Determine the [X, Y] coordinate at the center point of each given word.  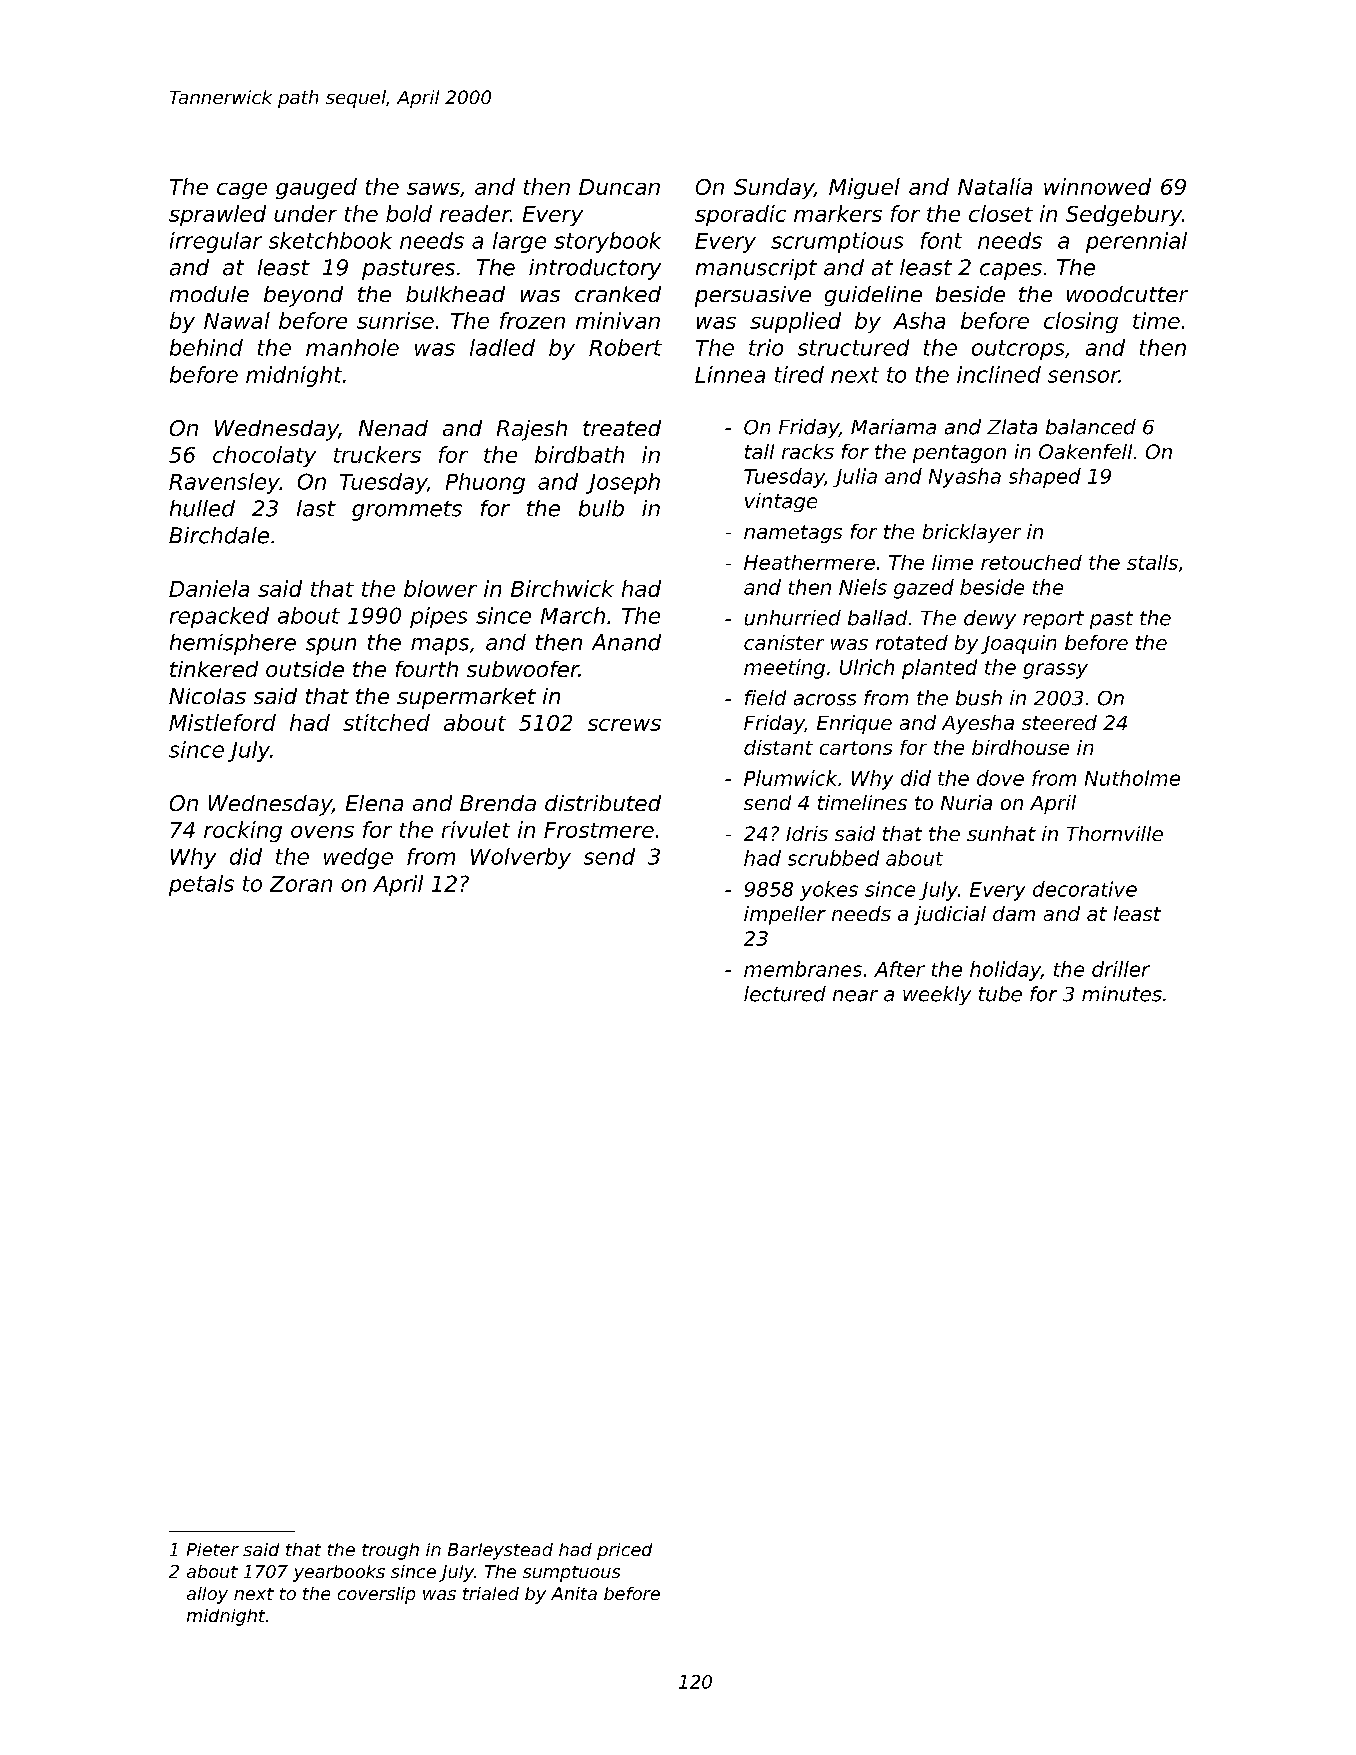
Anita [574, 1593]
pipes [438, 617]
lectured [785, 994]
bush [979, 698]
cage [242, 191]
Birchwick [562, 588]
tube [1000, 994]
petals [201, 885]
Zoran [301, 884]
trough [390, 1551]
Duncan [619, 187]
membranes [803, 969]
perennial [1136, 242]
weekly [937, 995]
